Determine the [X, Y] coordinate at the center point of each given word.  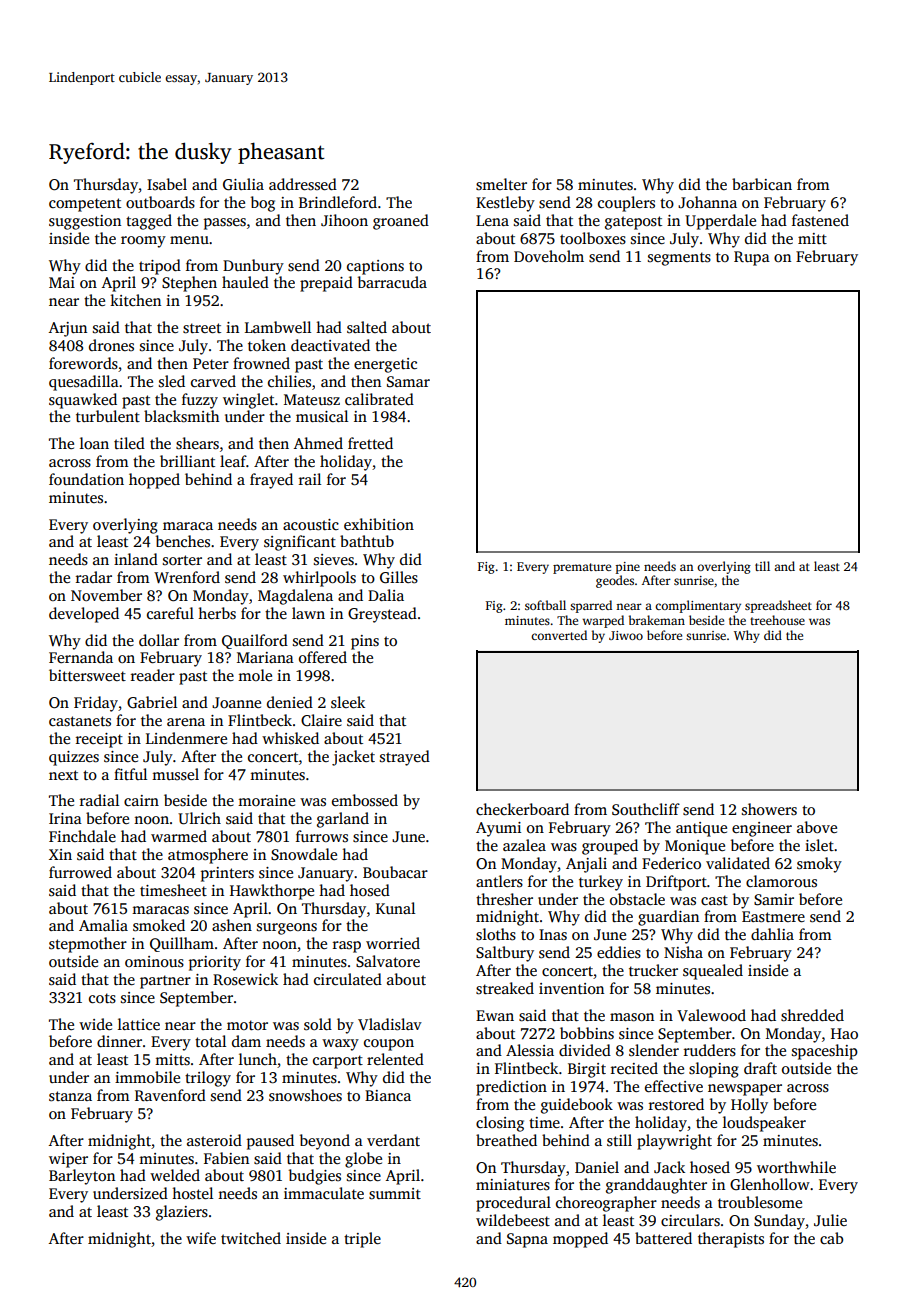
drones [111, 345]
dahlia [772, 934]
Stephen [189, 284]
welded [175, 1175]
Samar [408, 382]
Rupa [752, 258]
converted [559, 635]
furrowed [80, 872]
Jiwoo [626, 635]
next [63, 775]
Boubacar [395, 872]
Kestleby [505, 204]
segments [679, 259]
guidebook [577, 1106]
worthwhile [796, 1167]
